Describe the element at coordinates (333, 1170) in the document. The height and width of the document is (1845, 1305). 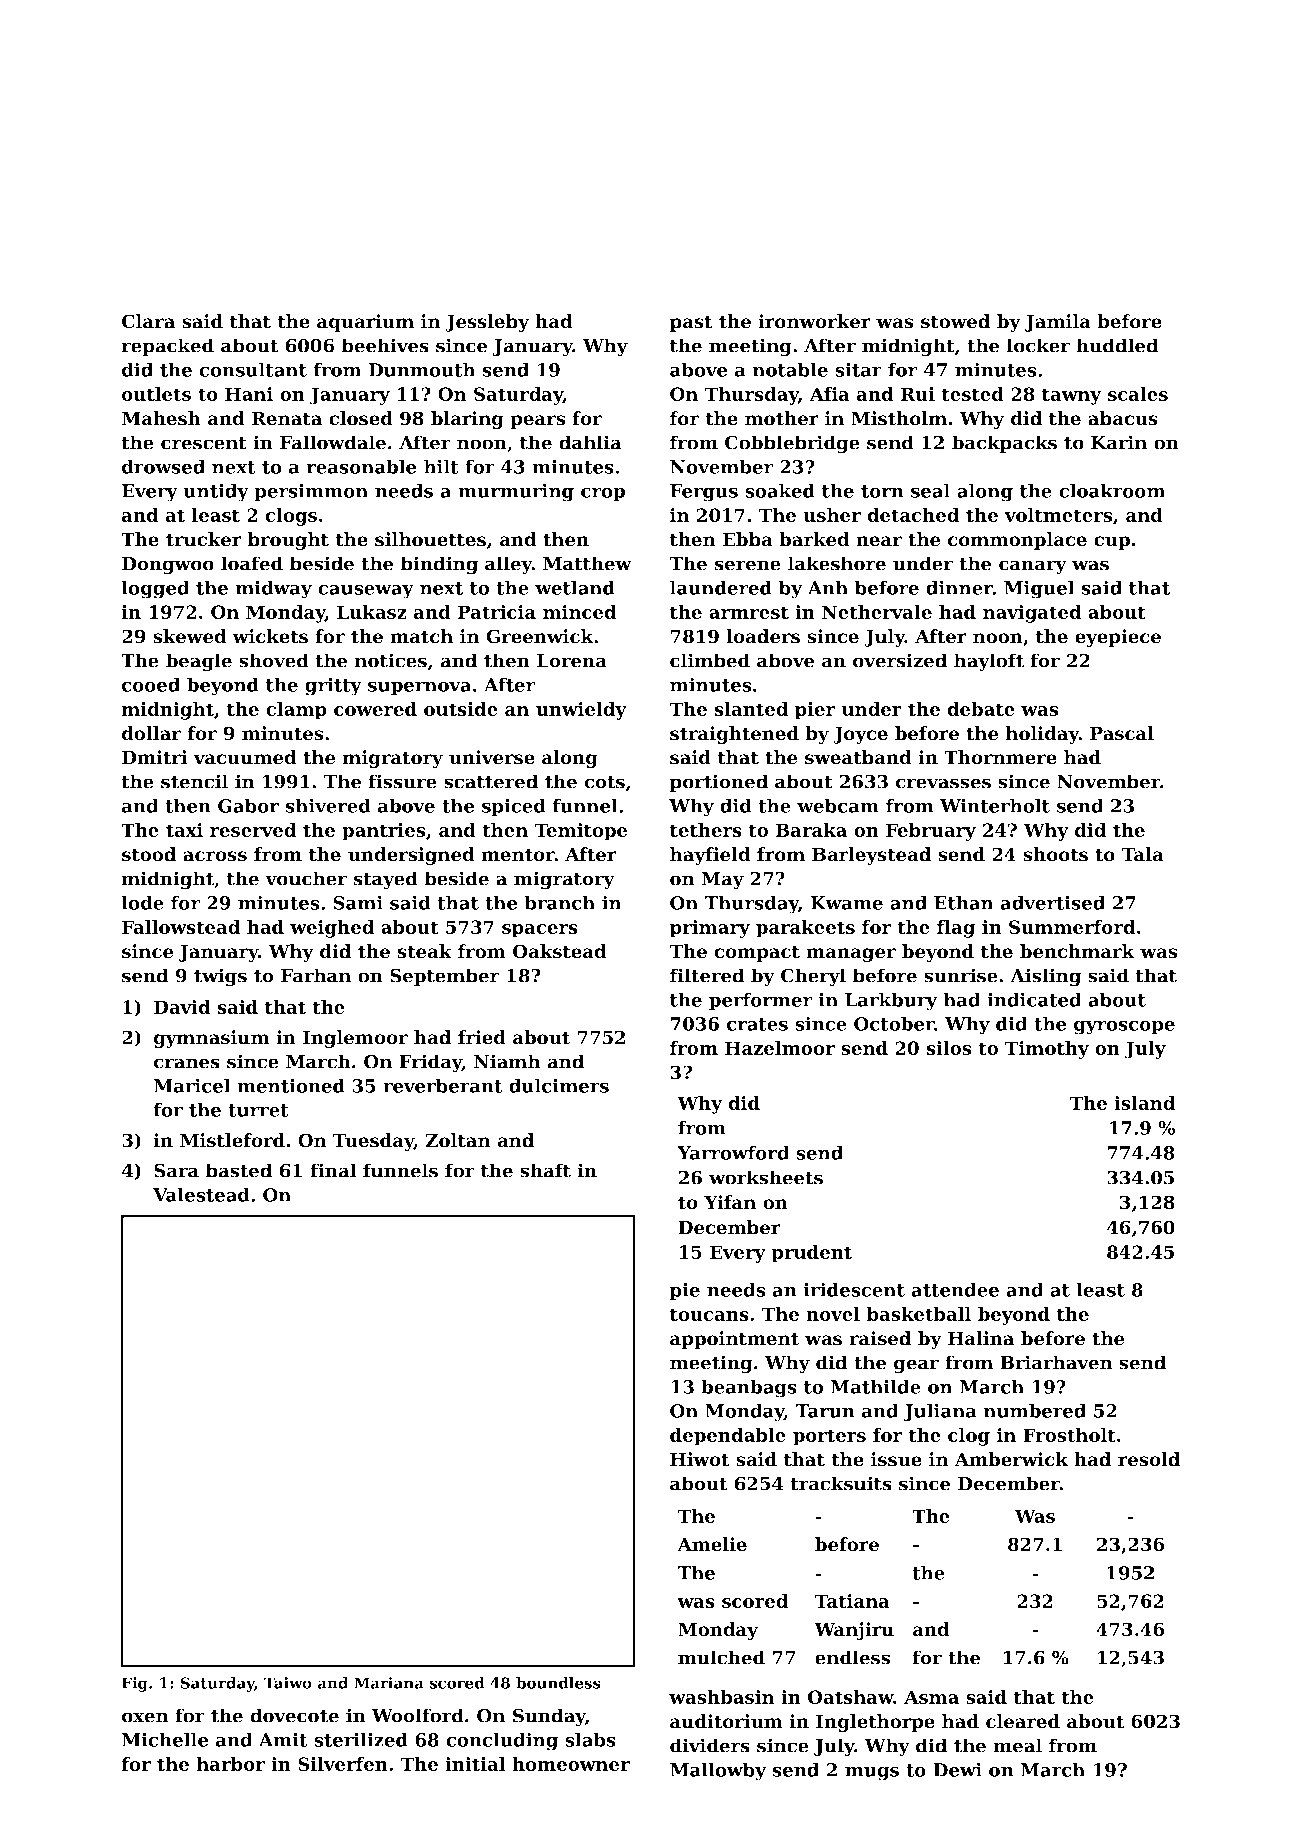
I see `final` at that location.
